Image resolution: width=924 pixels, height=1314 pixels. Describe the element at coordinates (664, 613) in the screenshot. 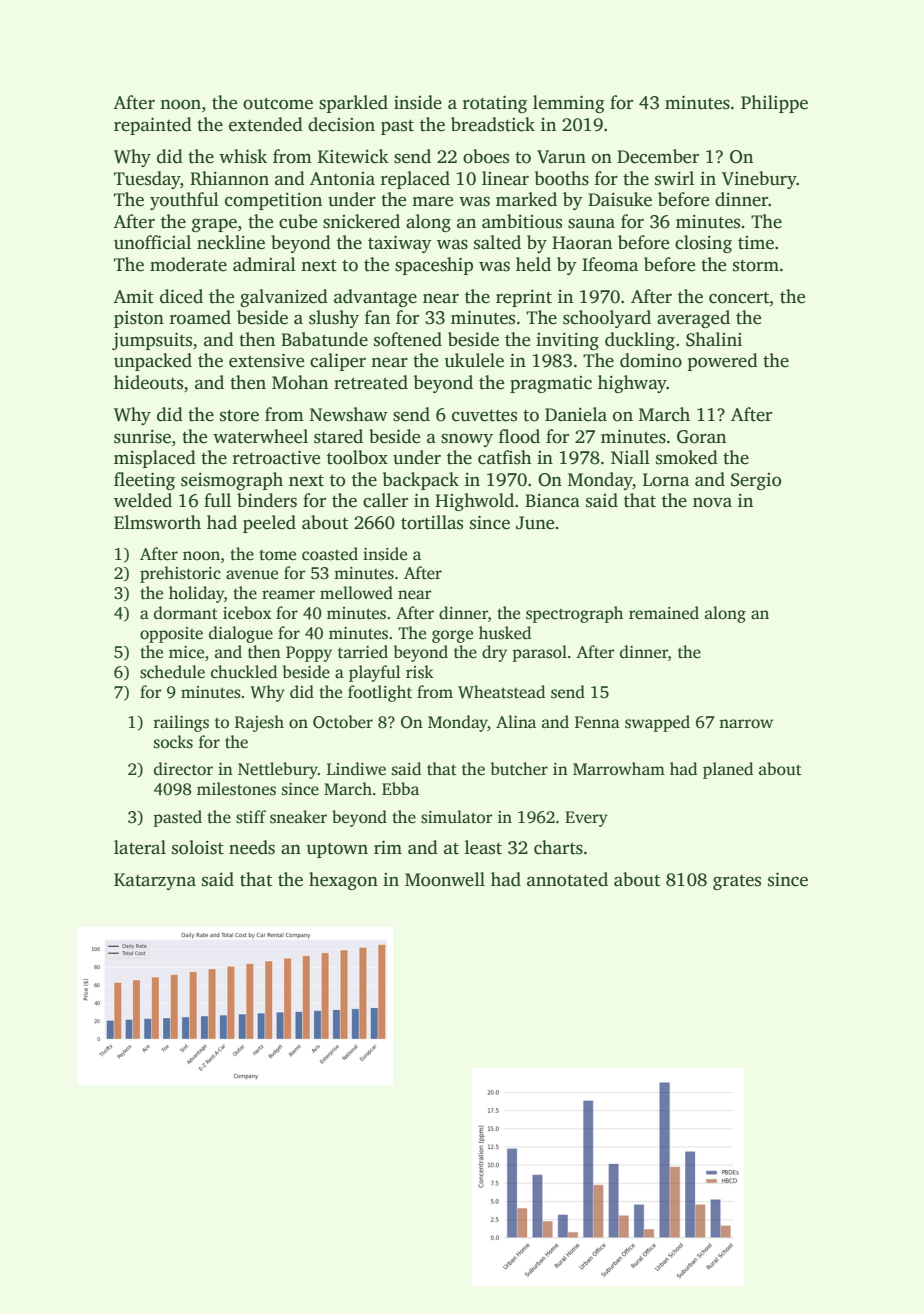

I see `remained` at that location.
